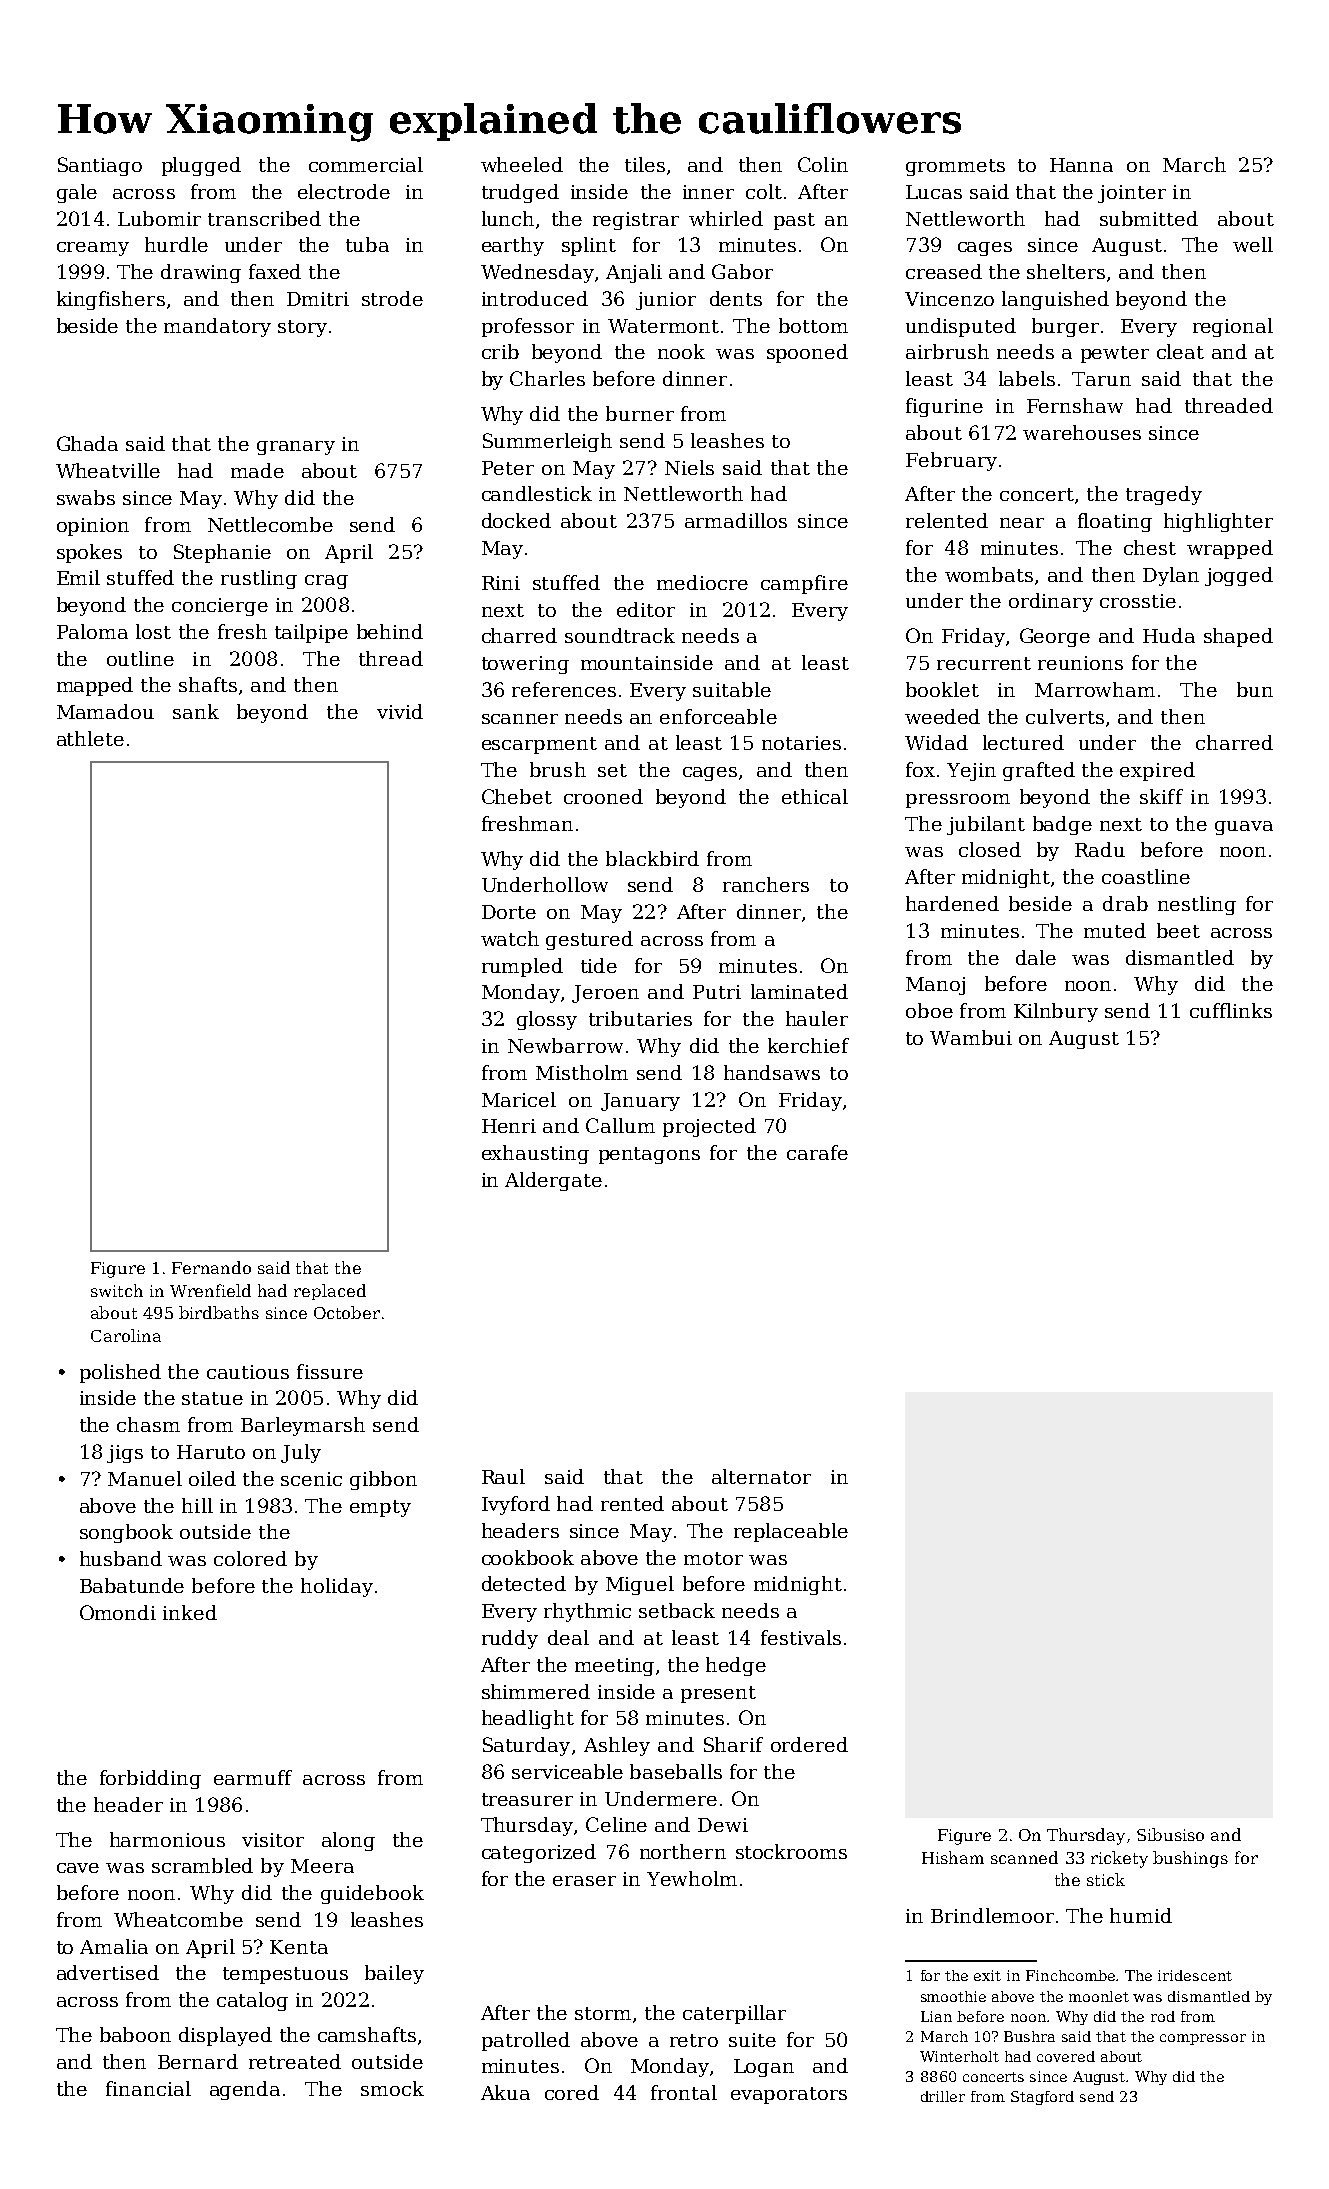 The image size is (1329, 2189). I want to click on Maricel, so click(519, 1099).
